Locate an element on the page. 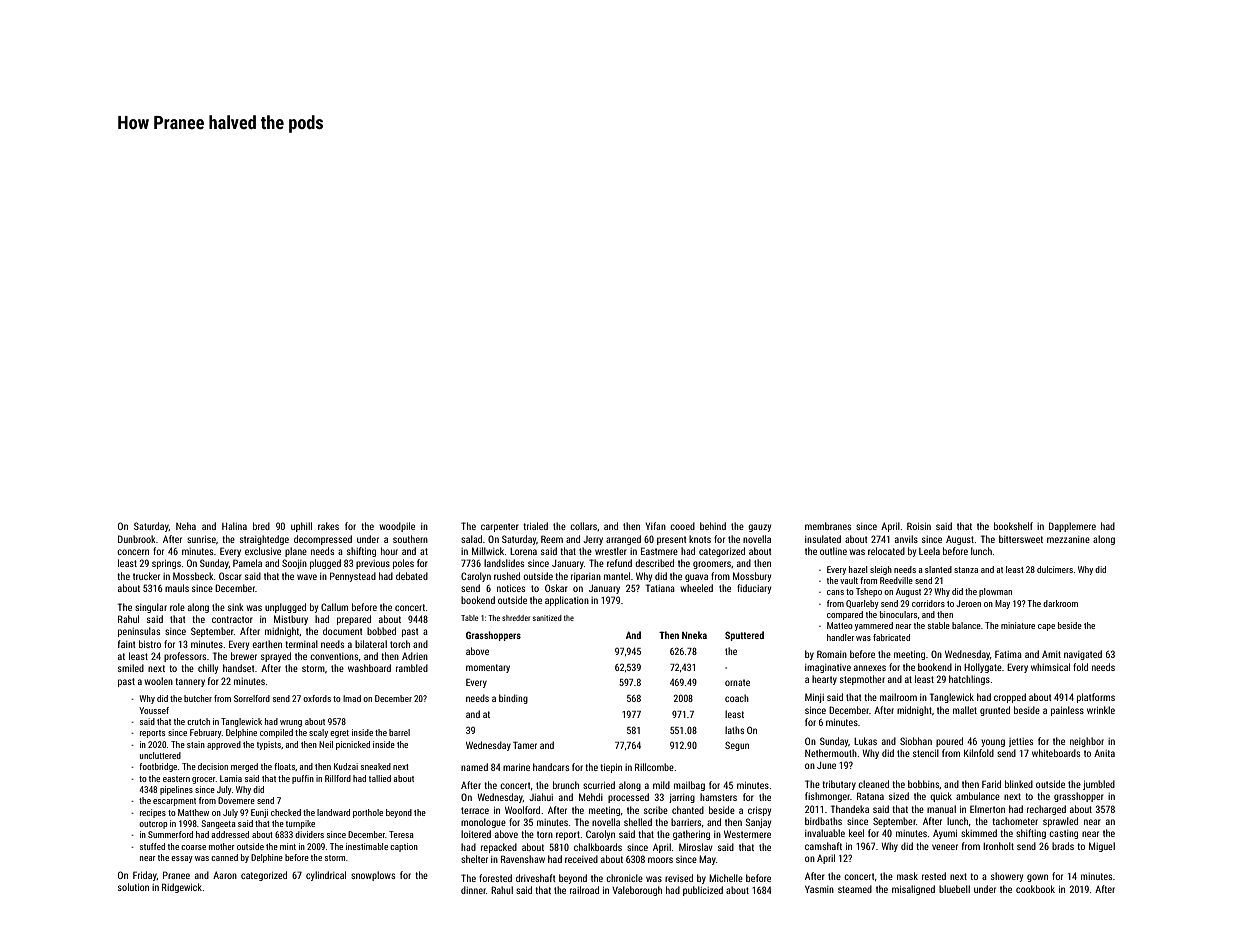  singular is located at coordinates (151, 608).
